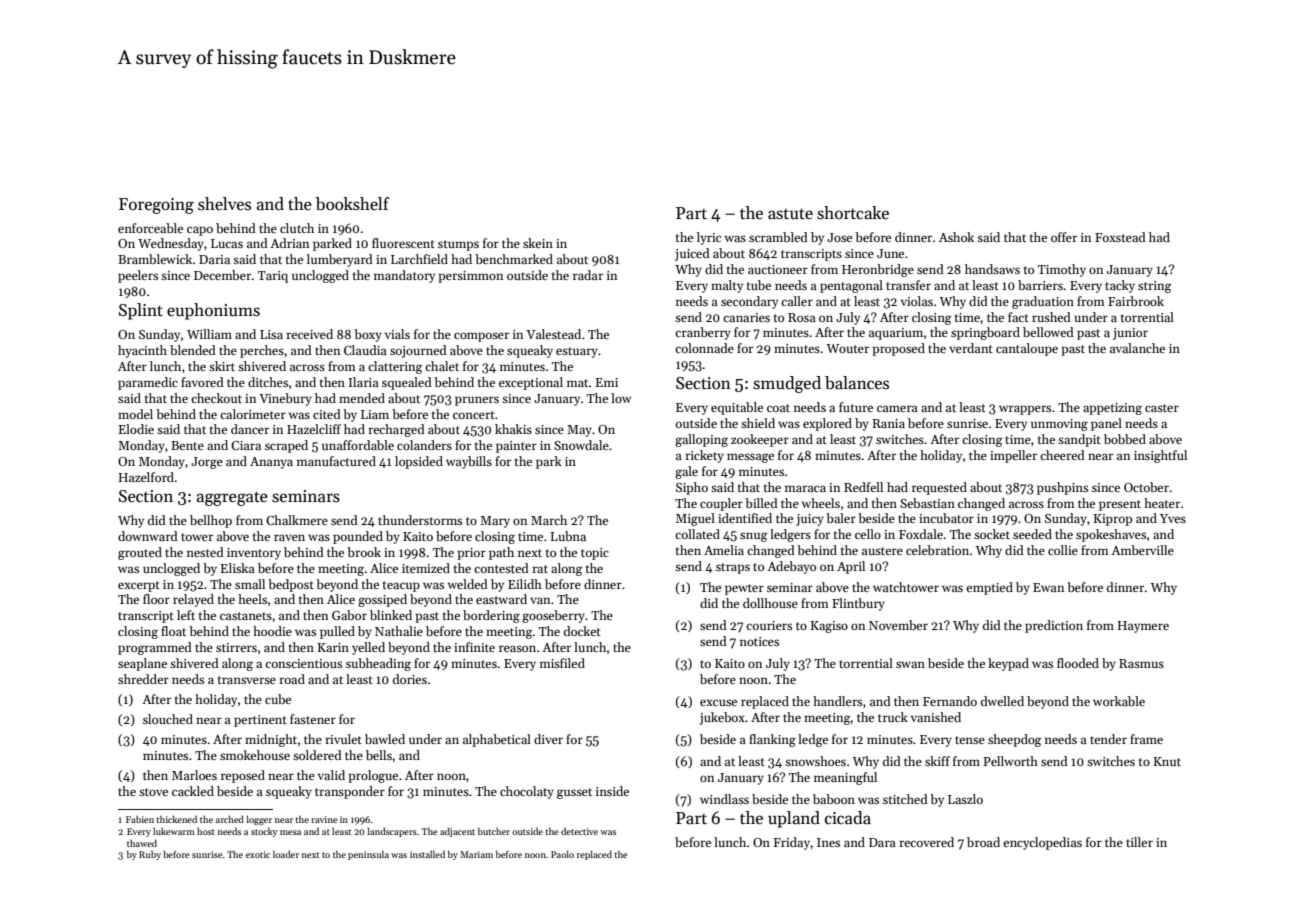 This screenshot has width=1308, height=924. Describe the element at coordinates (327, 414) in the screenshot. I see `cited` at that location.
